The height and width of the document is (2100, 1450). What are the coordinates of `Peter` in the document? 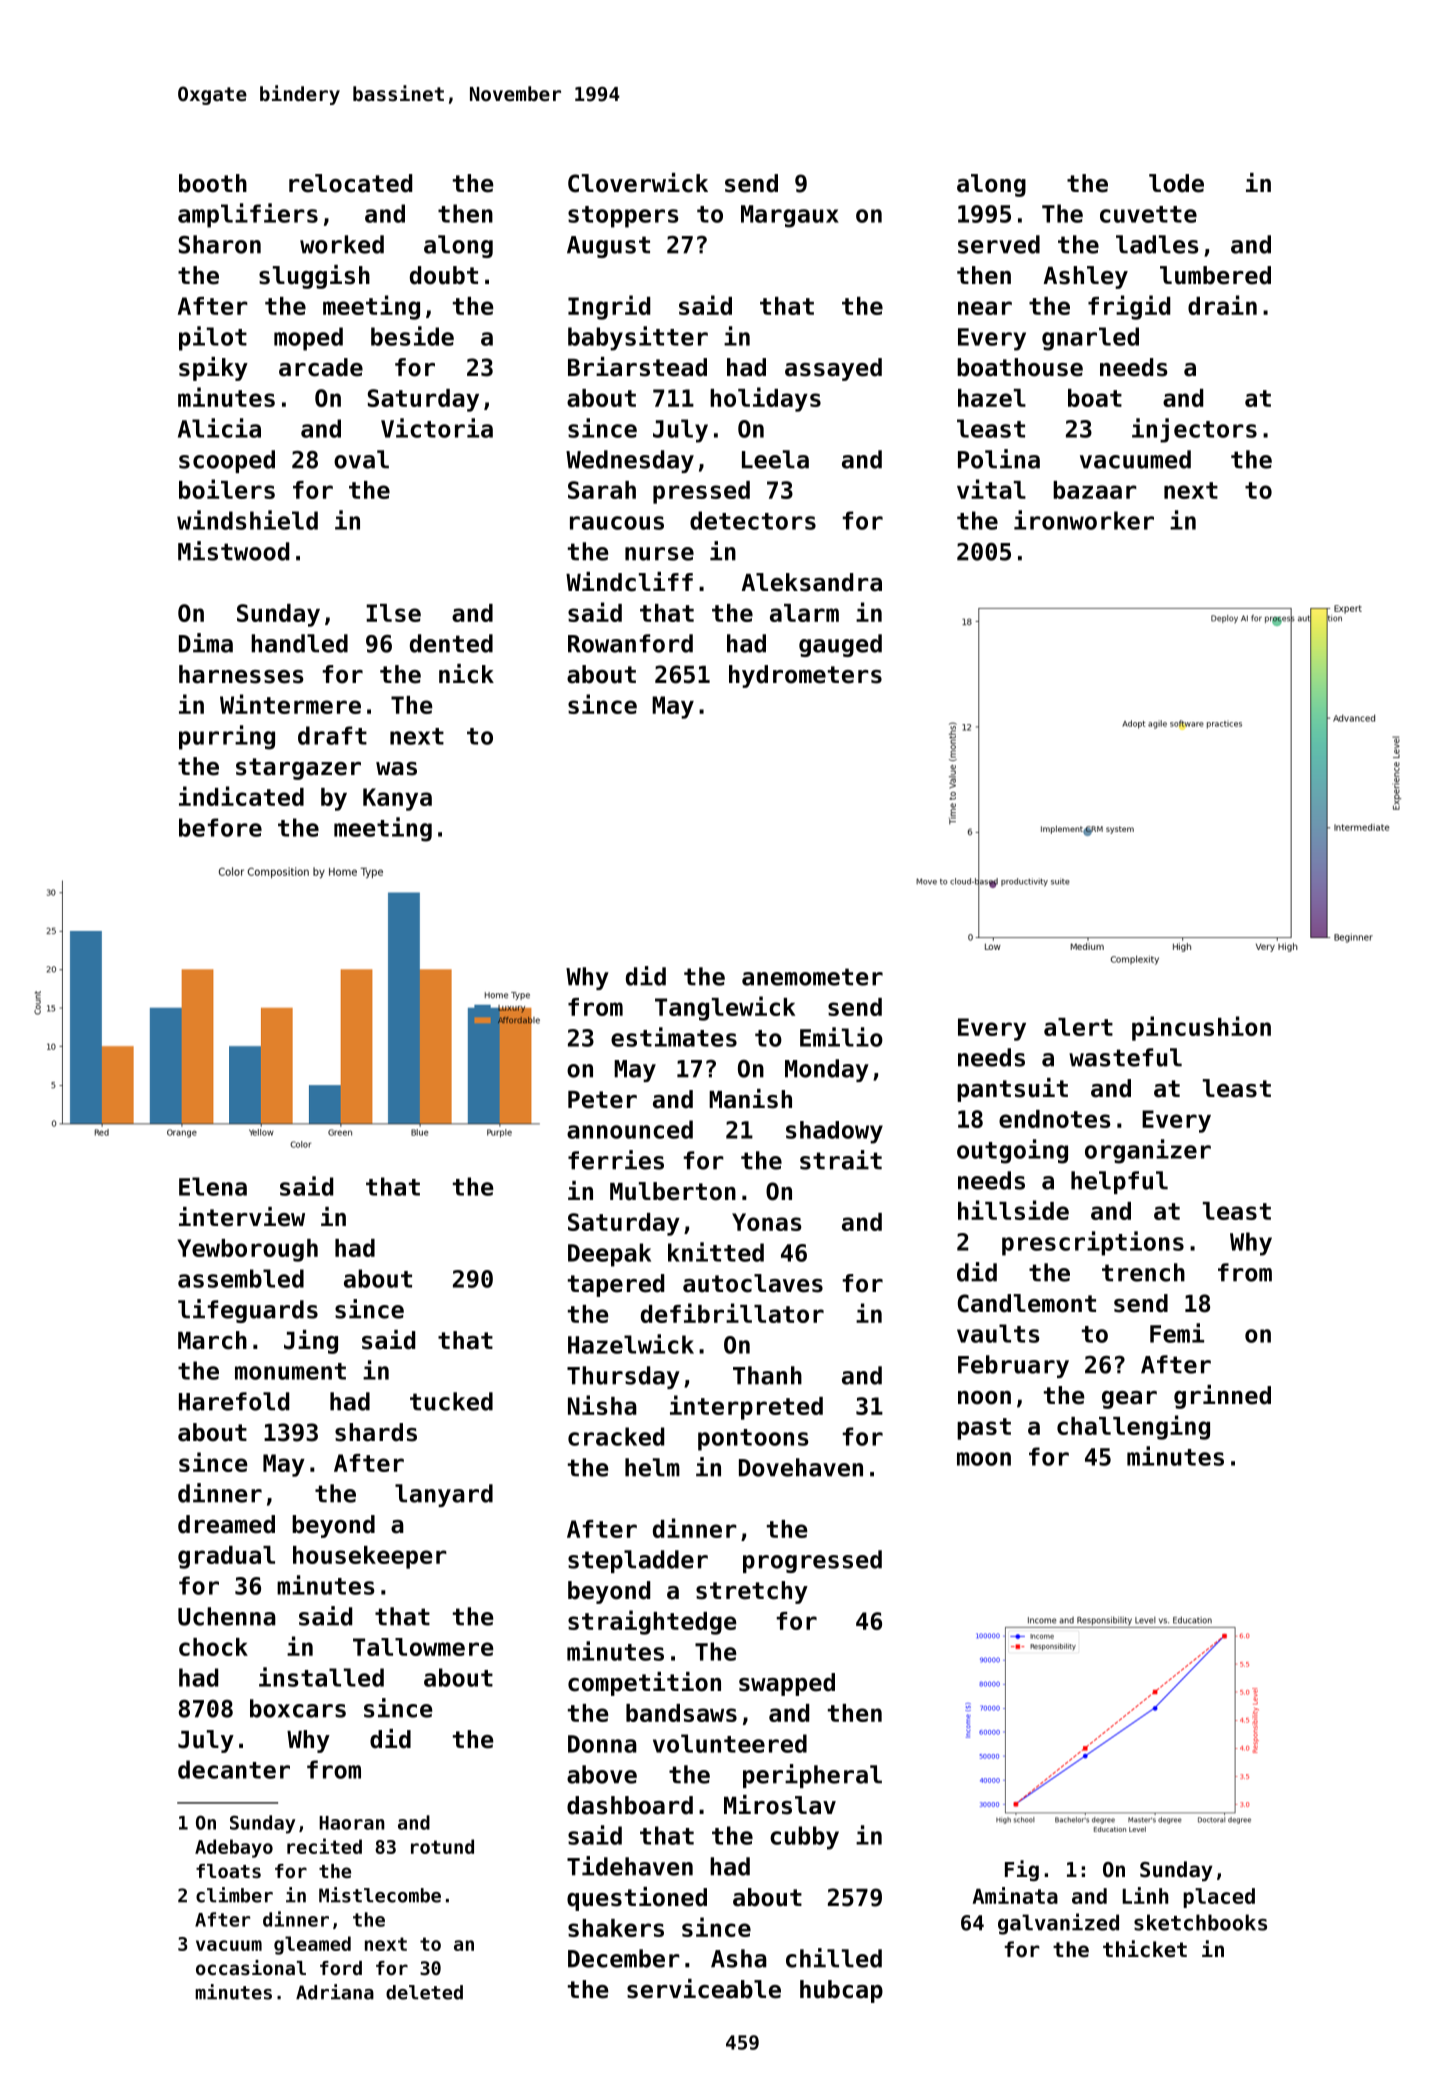 It's located at (602, 1100).
